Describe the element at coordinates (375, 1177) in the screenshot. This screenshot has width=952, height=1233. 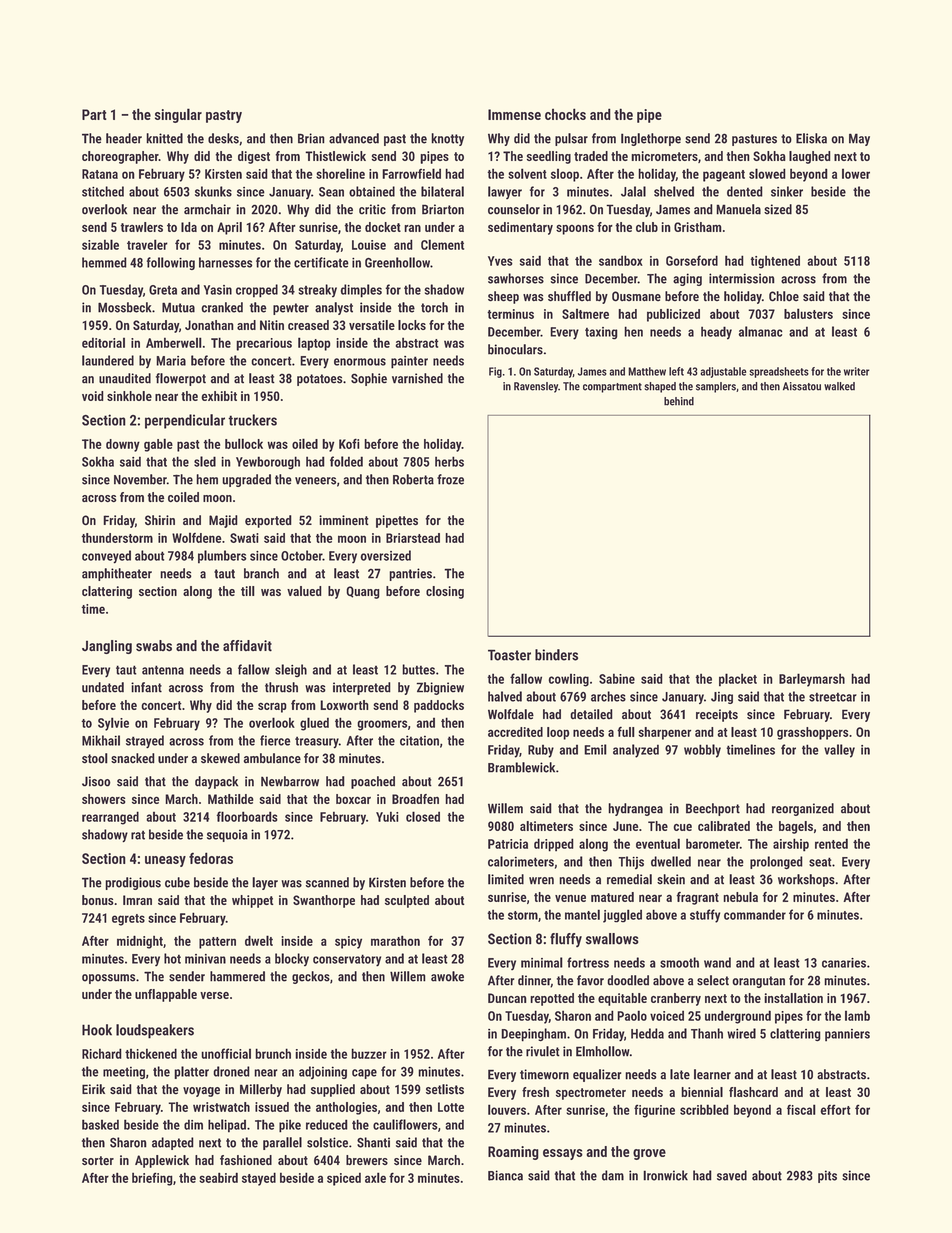
I see `axle` at that location.
